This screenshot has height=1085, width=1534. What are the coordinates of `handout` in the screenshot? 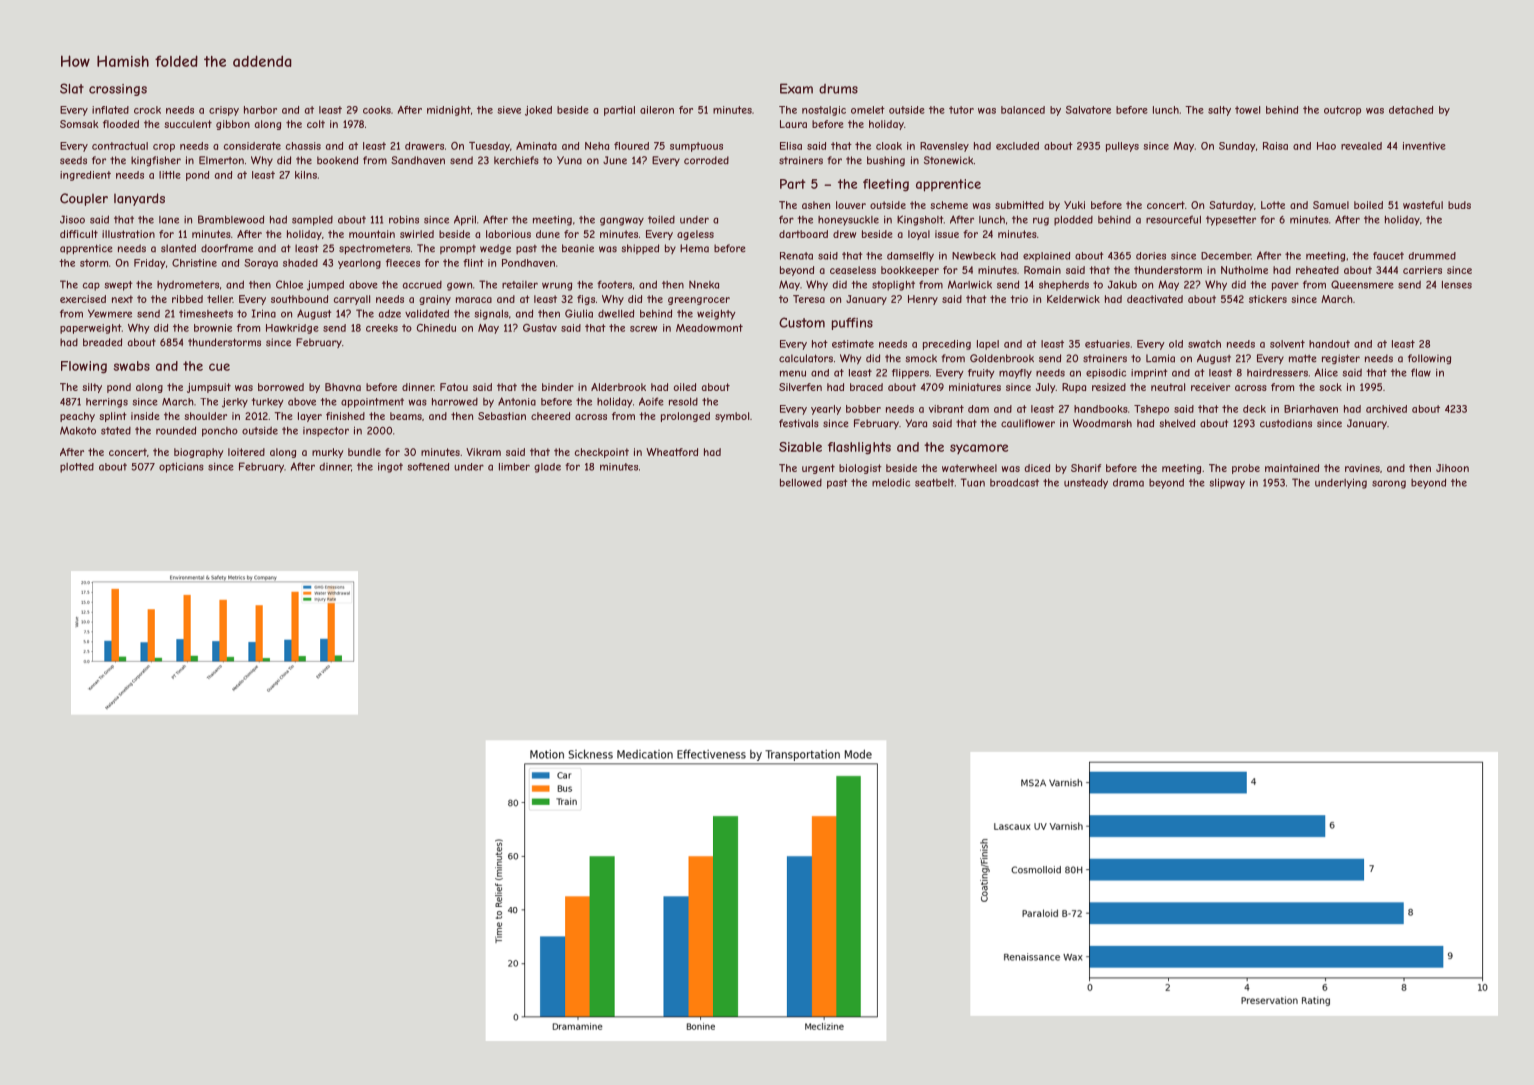 It's located at (1329, 344).
